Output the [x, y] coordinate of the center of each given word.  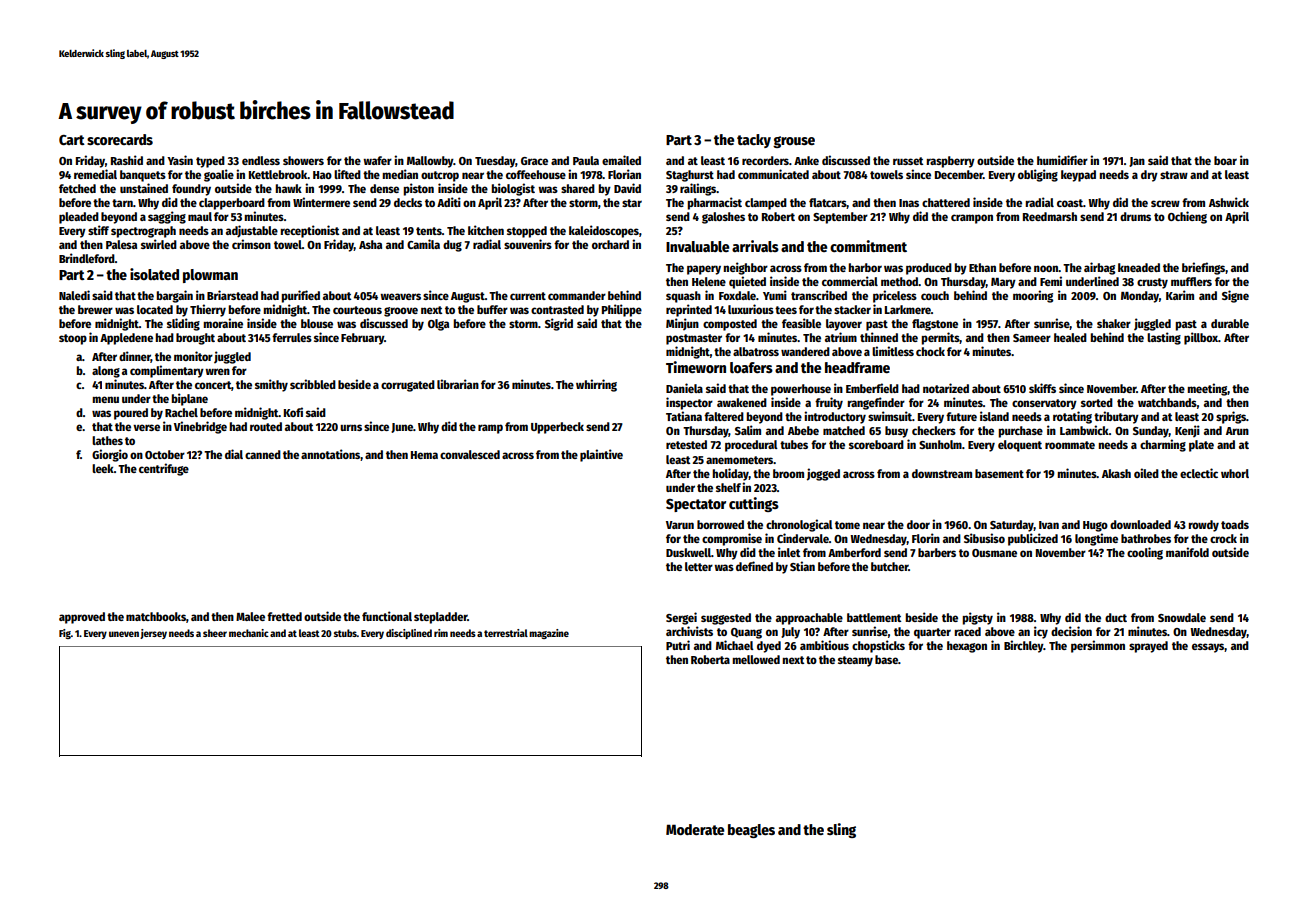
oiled [1146, 473]
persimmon [1098, 646]
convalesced [470, 454]
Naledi [74, 295]
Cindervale [803, 538]
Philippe [622, 310]
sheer [215, 633]
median [400, 174]
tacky [754, 141]
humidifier [1062, 160]
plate [1201, 446]
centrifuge [164, 469]
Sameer [1032, 338]
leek [103, 468]
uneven [124, 634]
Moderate [695, 829]
